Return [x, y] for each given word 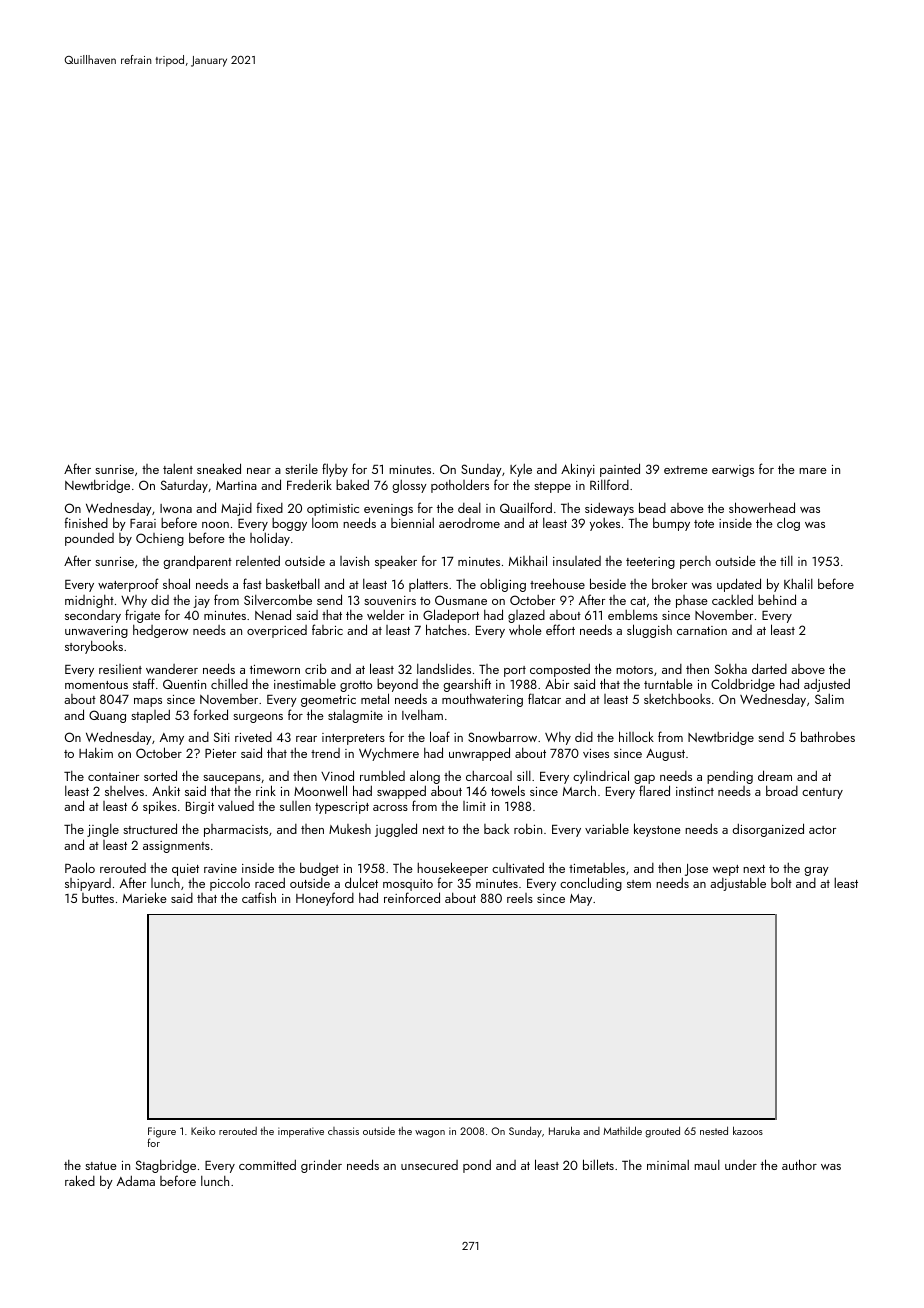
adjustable [738, 884]
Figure [162, 1132]
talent [178, 469]
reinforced [412, 897]
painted [620, 470]
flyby [335, 470]
